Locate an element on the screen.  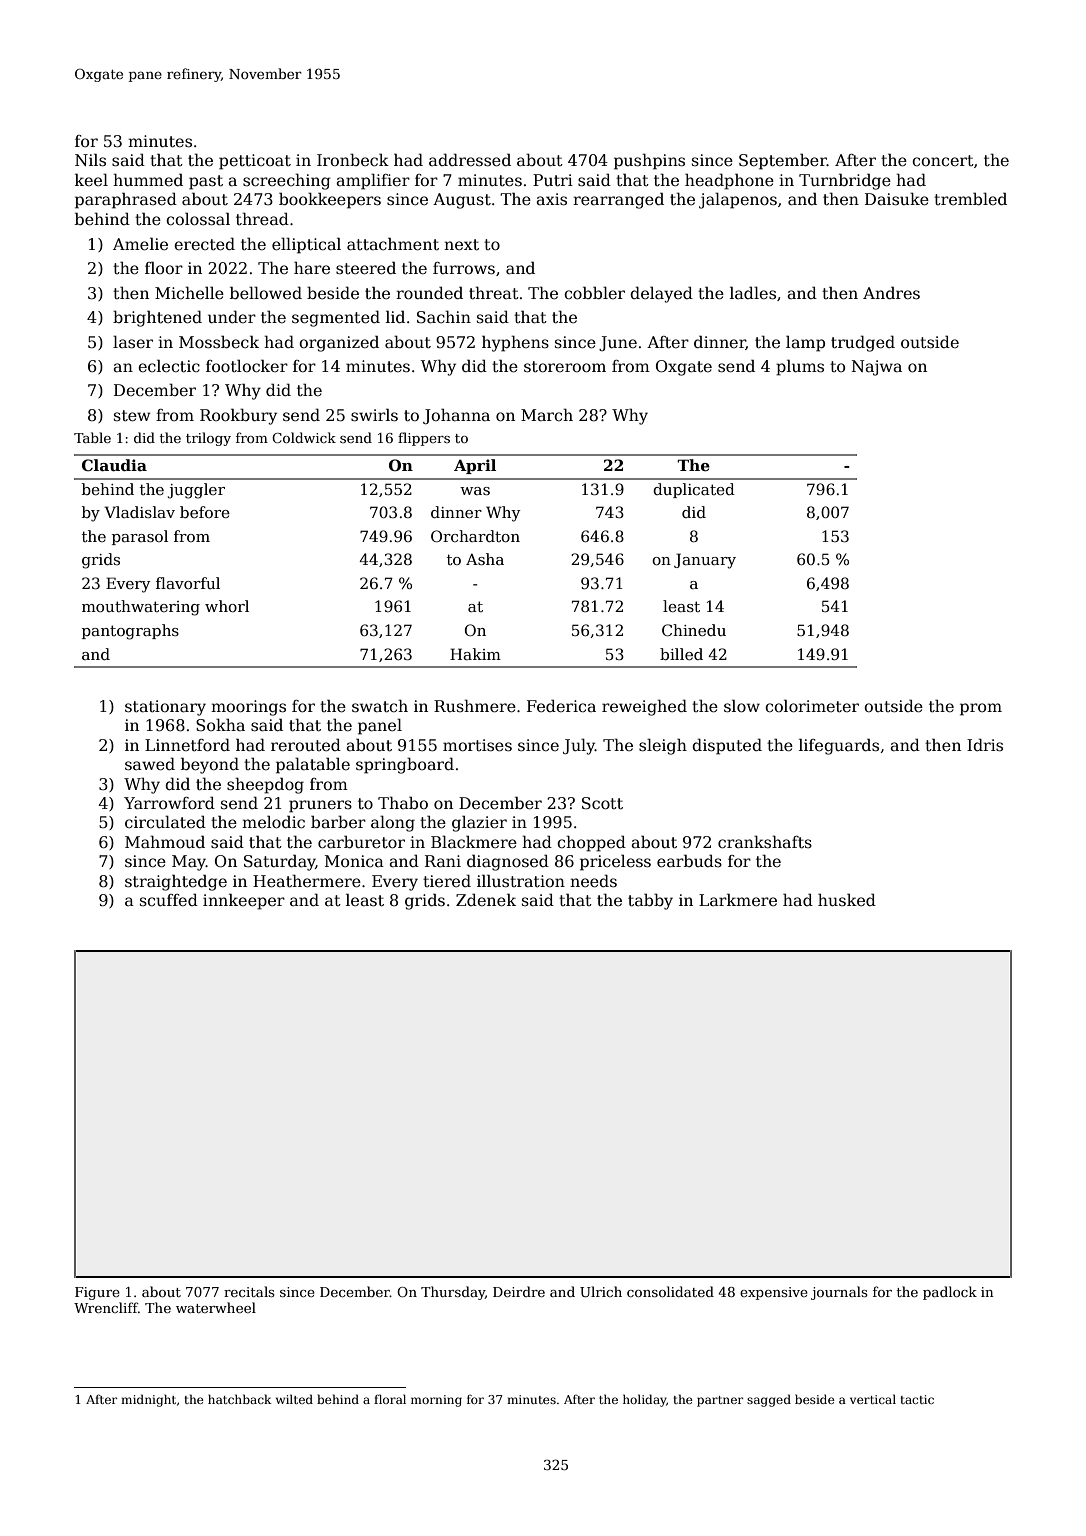
segmented is located at coordinates (336, 319).
